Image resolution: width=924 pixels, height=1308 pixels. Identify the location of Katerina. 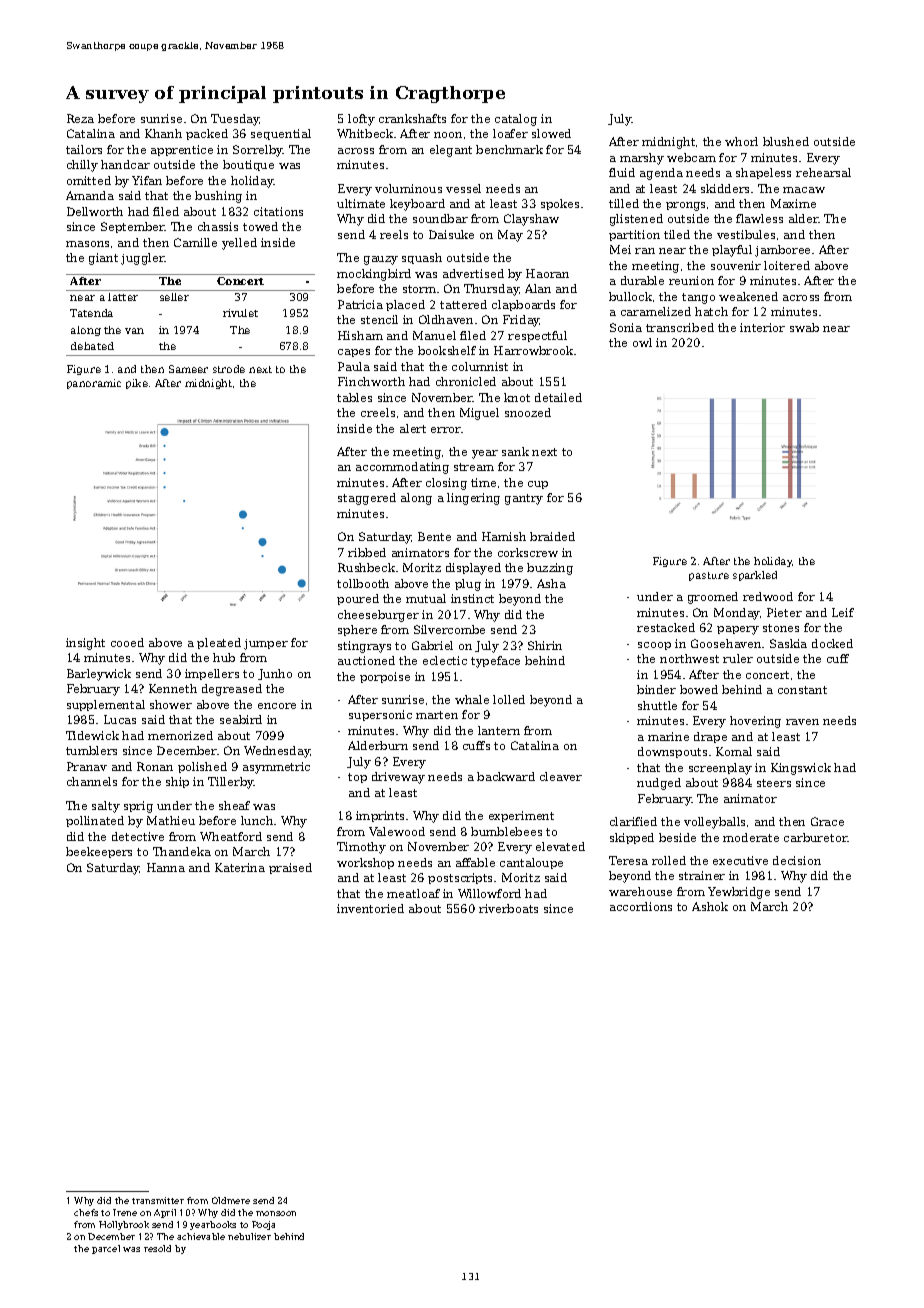
(240, 867).
